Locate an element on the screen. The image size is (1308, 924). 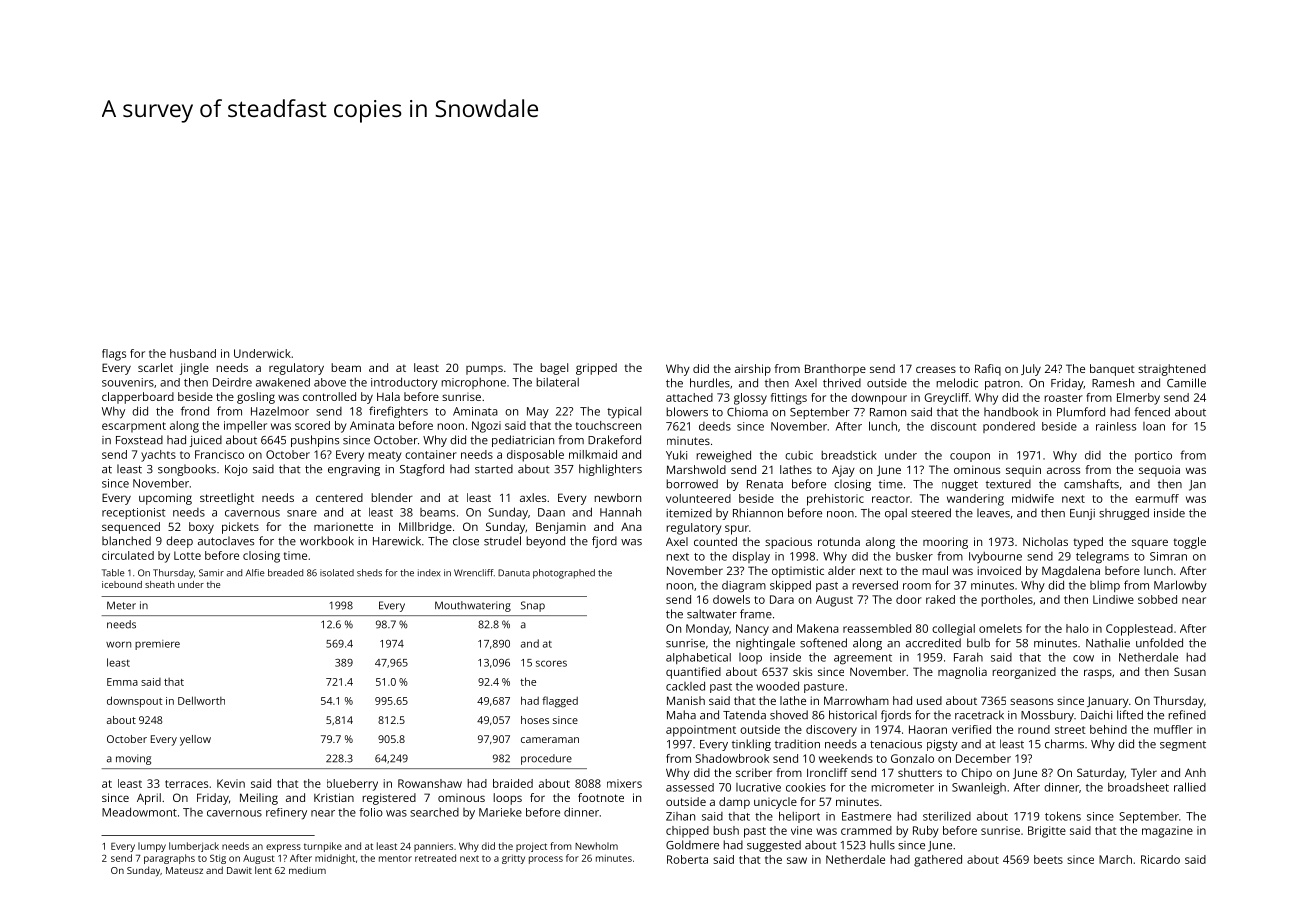
straightened is located at coordinates (1172, 370).
